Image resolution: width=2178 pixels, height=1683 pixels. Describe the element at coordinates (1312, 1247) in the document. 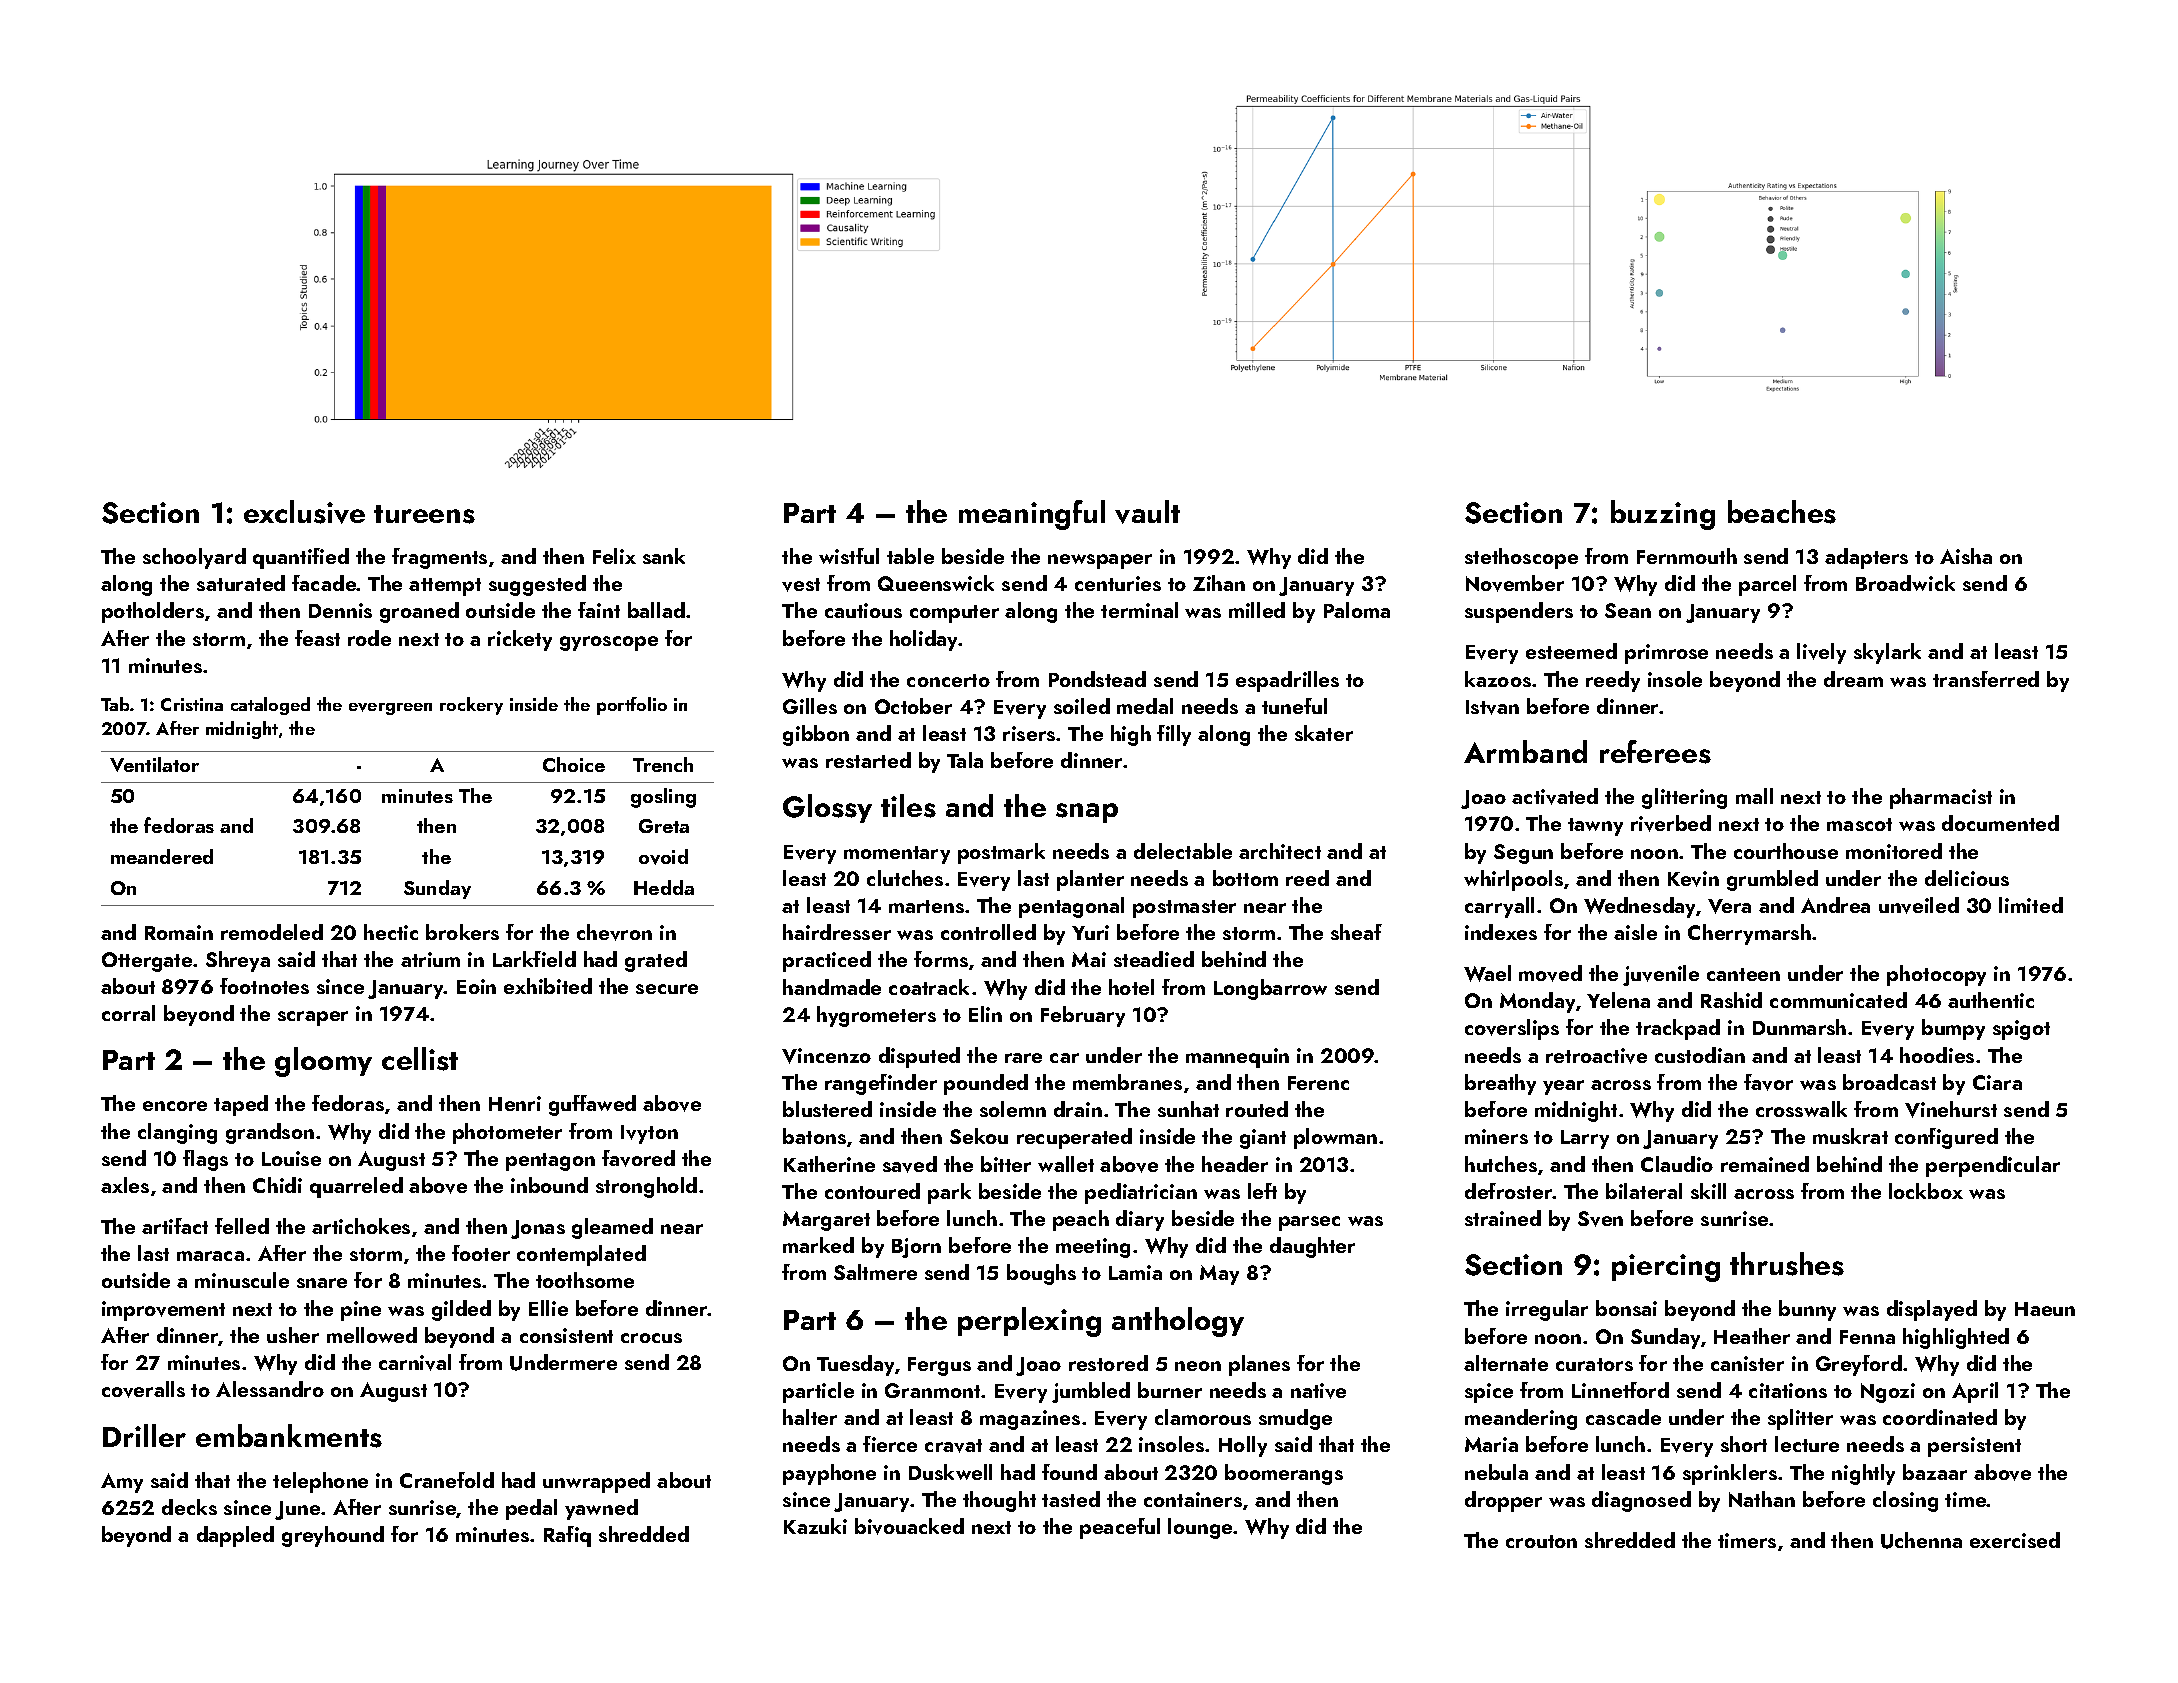

I see `daughter` at that location.
